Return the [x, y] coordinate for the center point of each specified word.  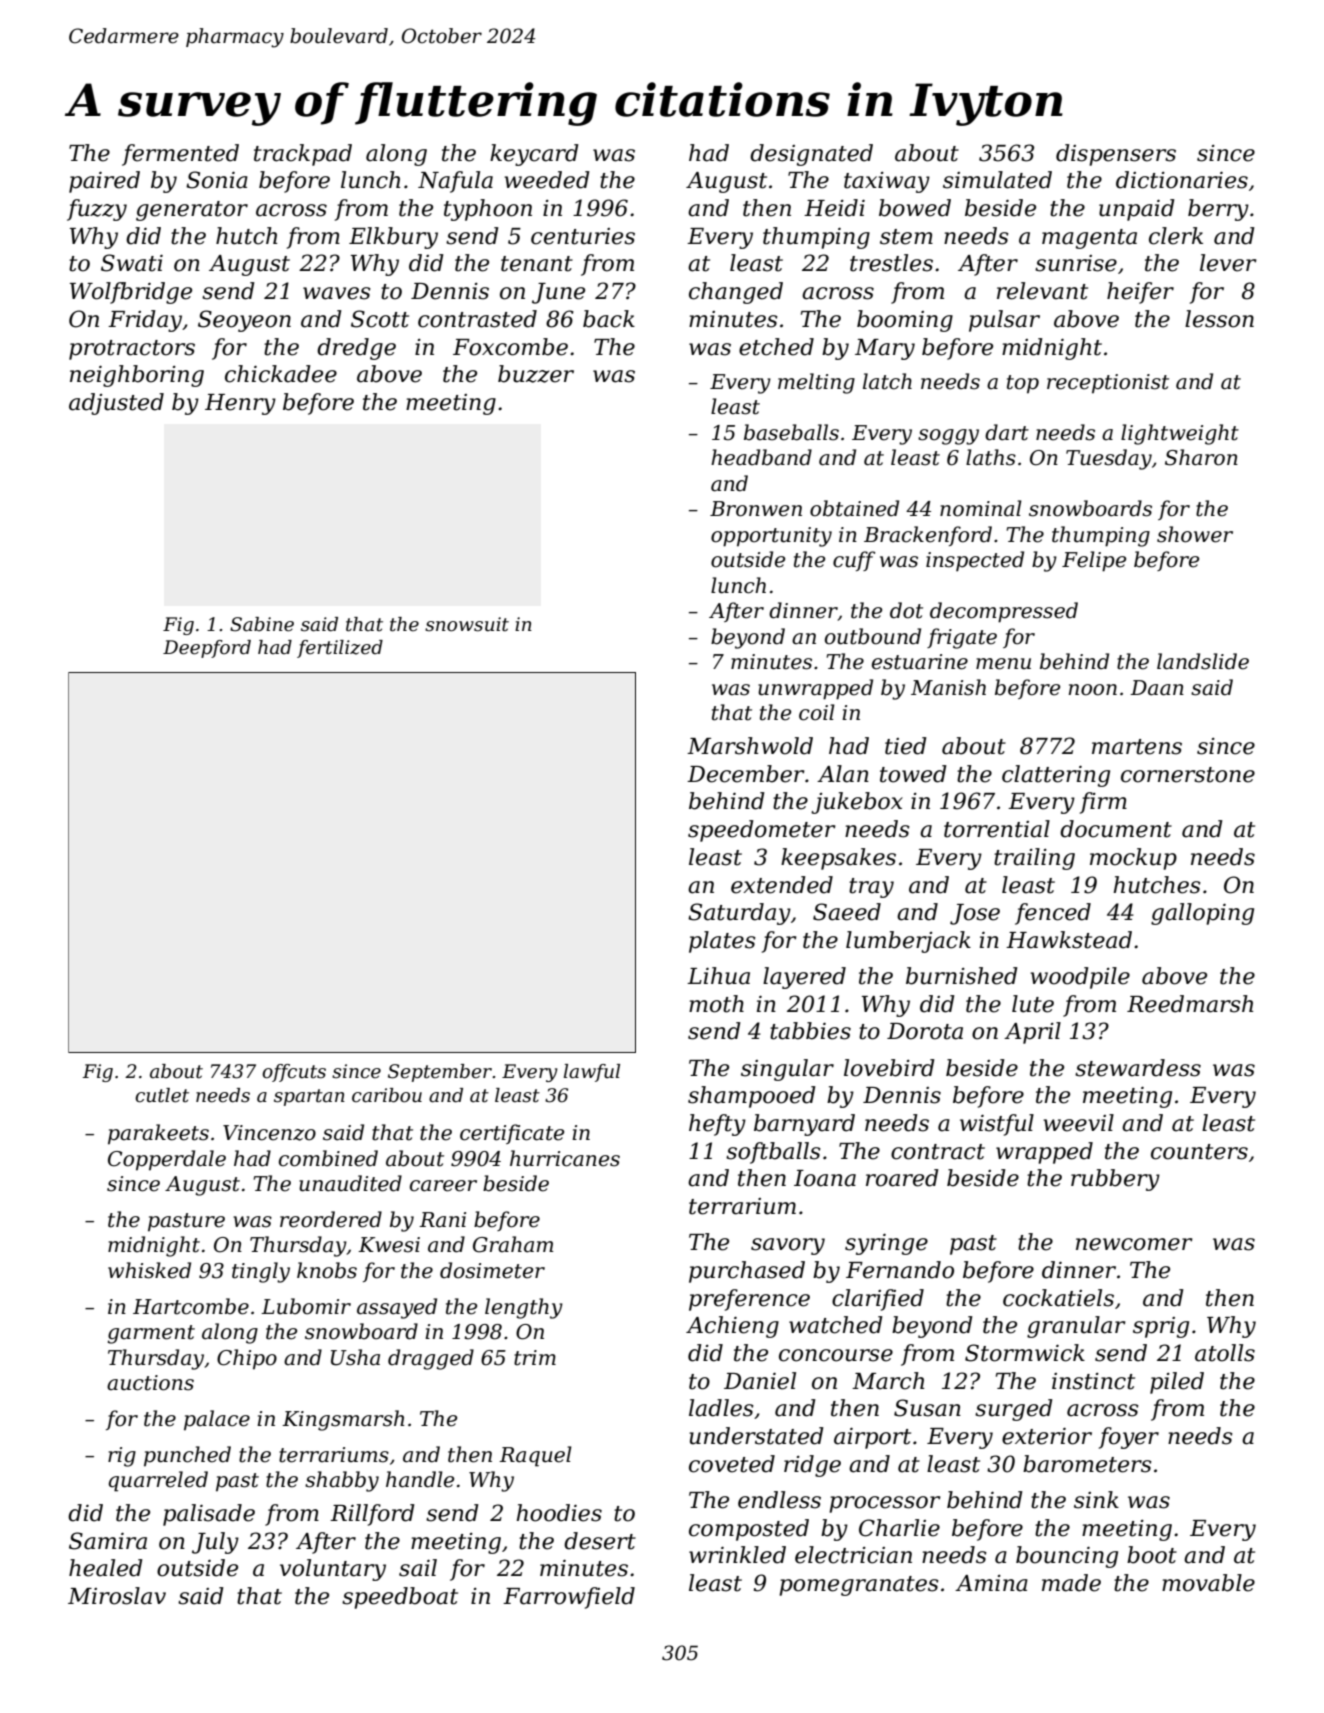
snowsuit [467, 624]
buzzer [536, 374]
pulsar [1004, 321]
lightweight [1180, 434]
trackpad [303, 155]
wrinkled [737, 1555]
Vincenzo [269, 1133]
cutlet [162, 1095]
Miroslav [117, 1596]
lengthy [524, 1308]
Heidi [834, 208]
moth [716, 1004]
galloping [1202, 914]
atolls [1225, 1353]
